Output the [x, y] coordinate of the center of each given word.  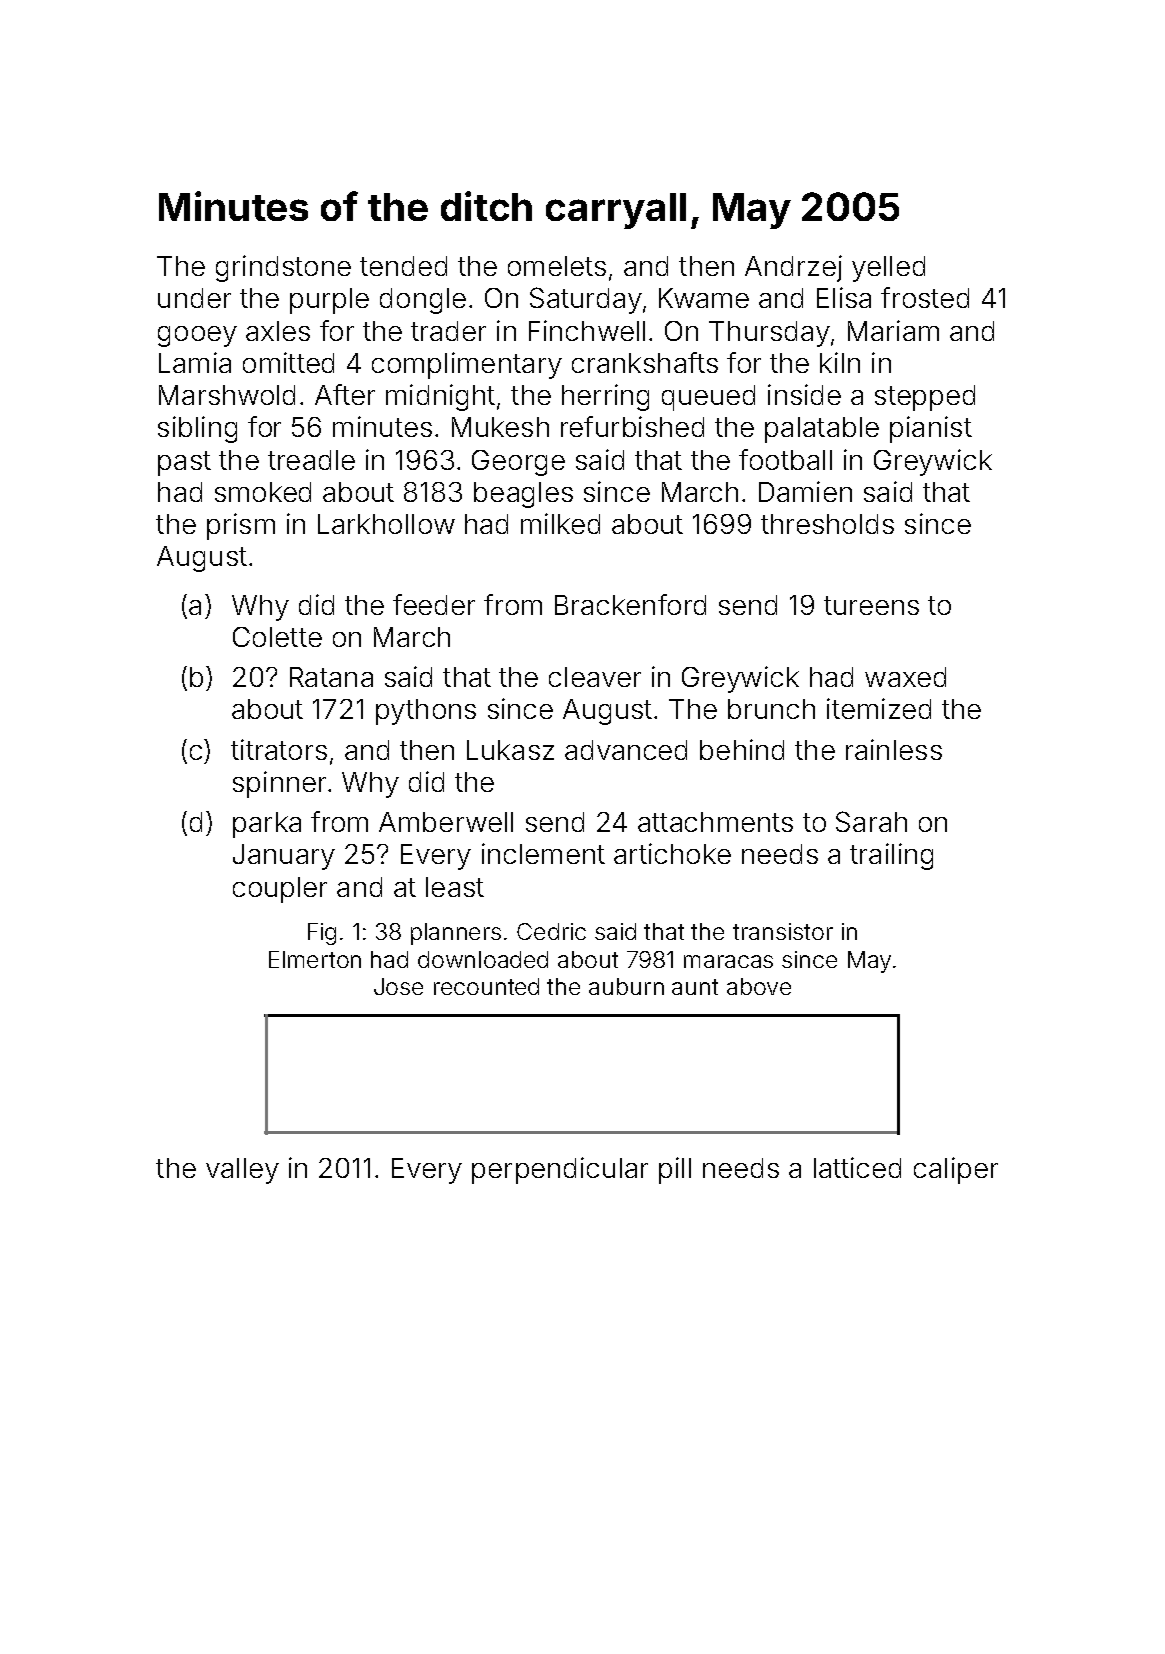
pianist [931, 429]
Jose [398, 986]
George [518, 463]
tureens [871, 605]
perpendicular [560, 1170]
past [184, 463]
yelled [888, 269]
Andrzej [793, 268]
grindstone [283, 268]
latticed [857, 1167]
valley [242, 1171]
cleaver [595, 677]
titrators [279, 749]
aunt [695, 987]
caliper [956, 1170]
